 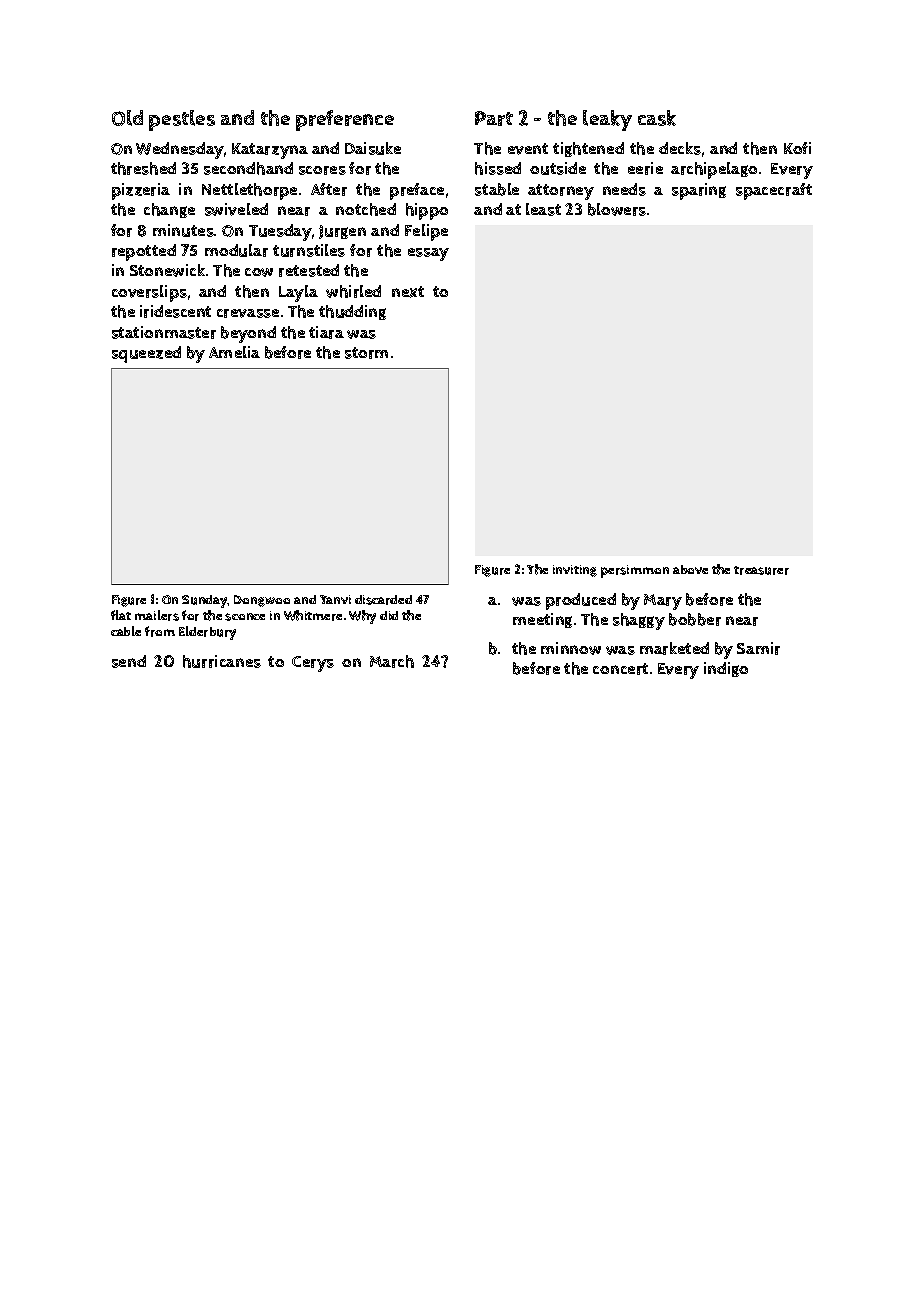 What do you see at coordinates (680, 148) in the document?
I see `decks` at bounding box center [680, 148].
